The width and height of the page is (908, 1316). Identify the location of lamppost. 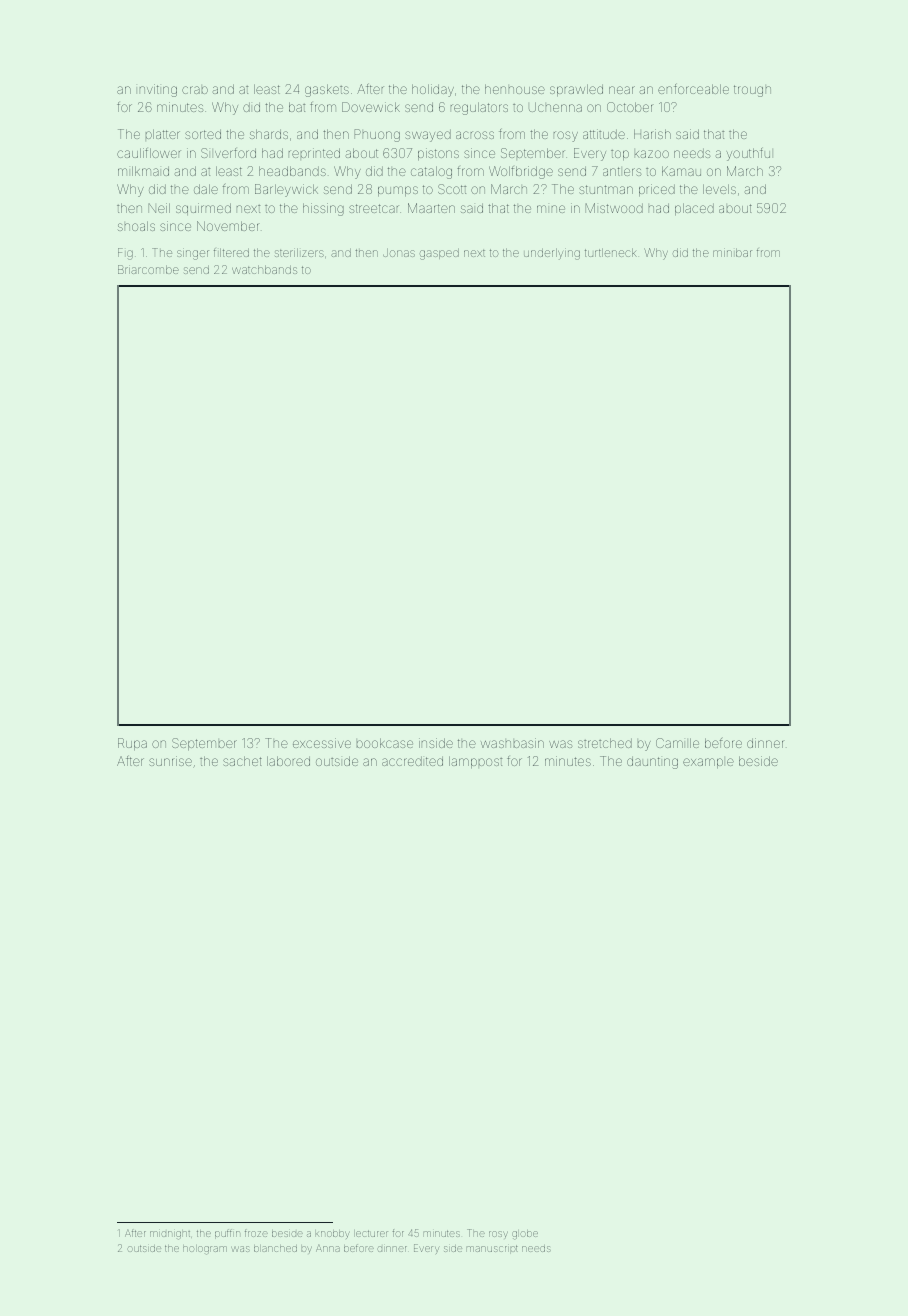
(475, 762).
